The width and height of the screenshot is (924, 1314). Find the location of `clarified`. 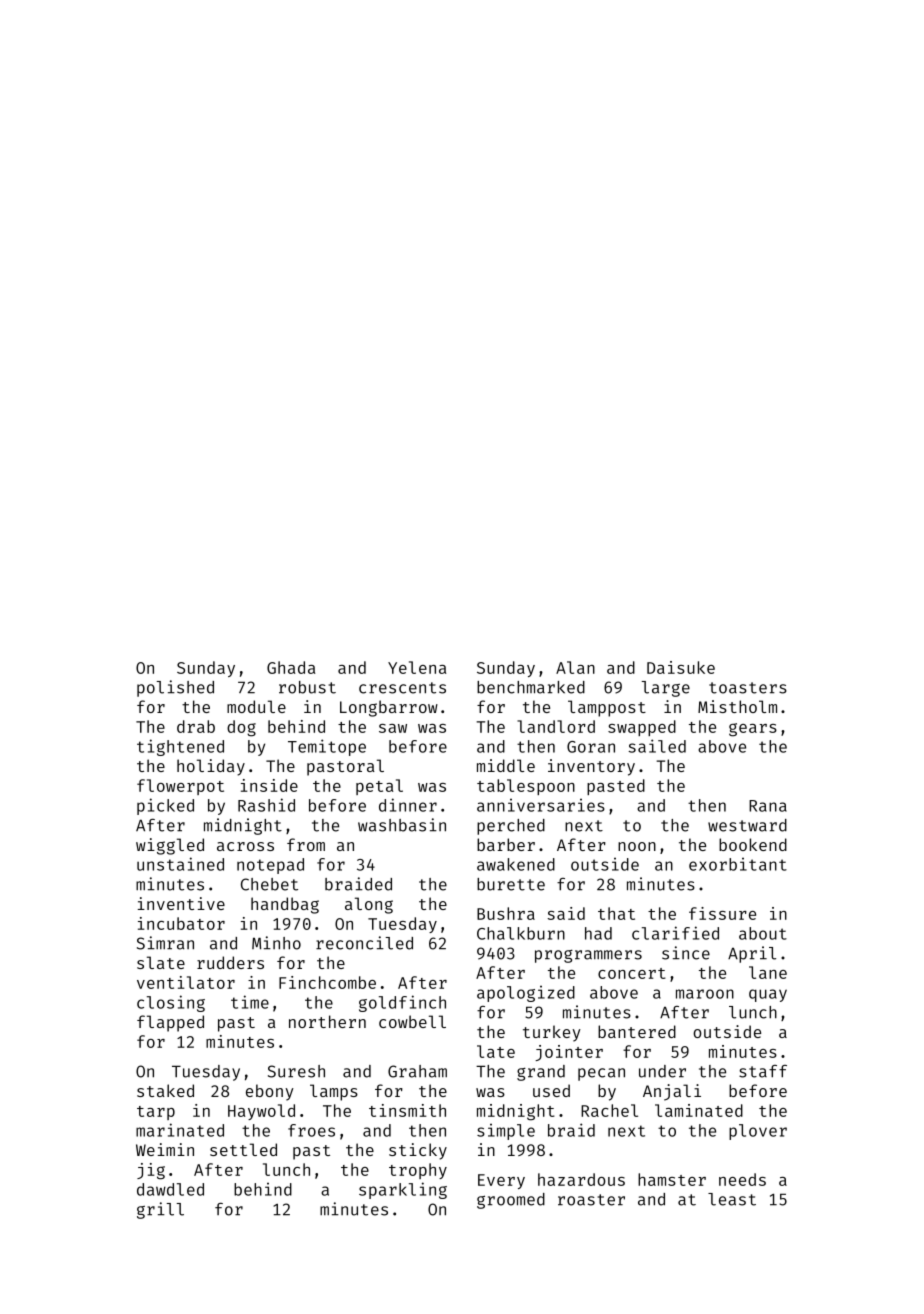

clarified is located at coordinates (675, 933).
